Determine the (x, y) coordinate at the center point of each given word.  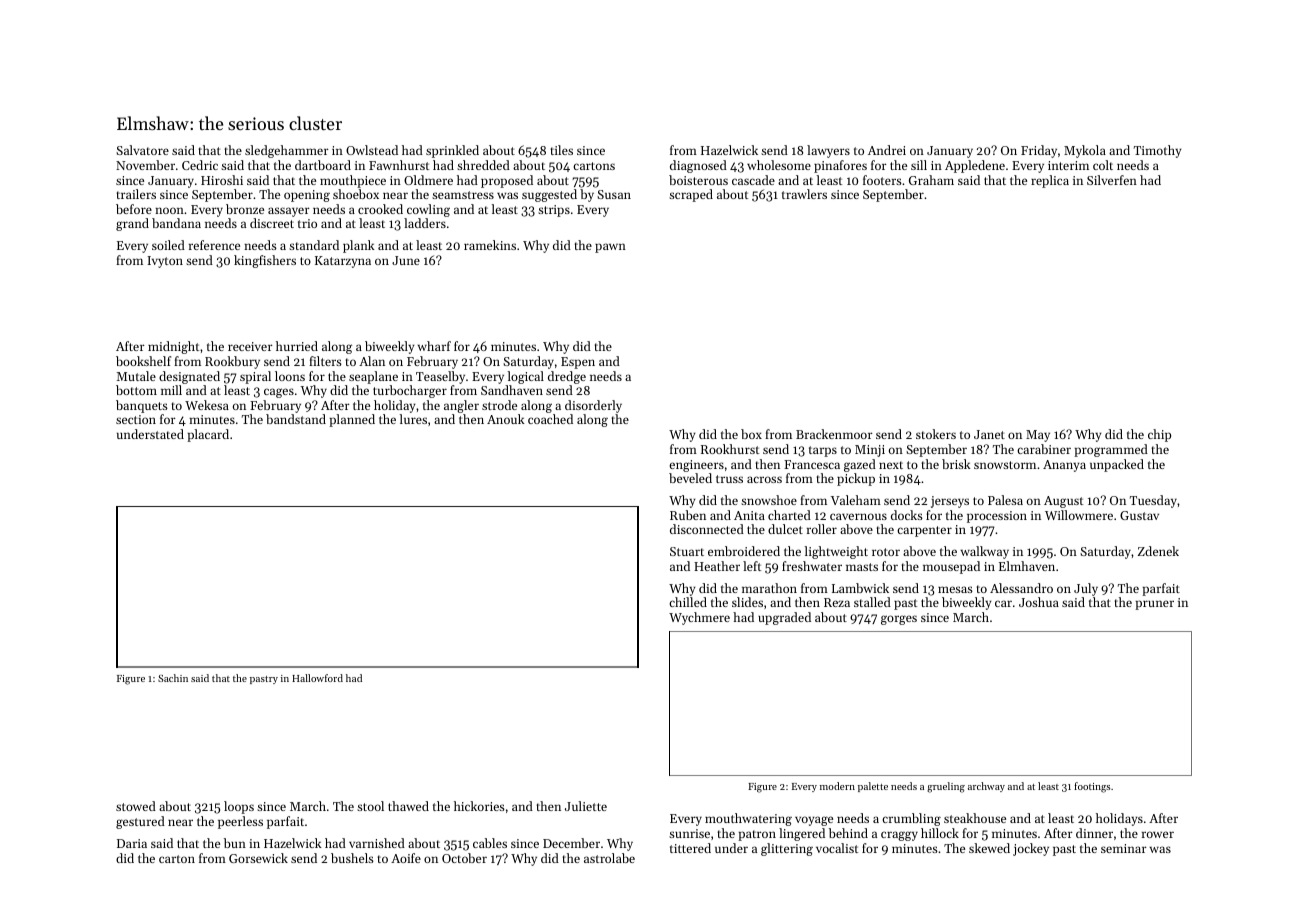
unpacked (1117, 465)
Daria (132, 843)
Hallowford (317, 678)
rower (1158, 834)
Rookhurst (730, 449)
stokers (936, 434)
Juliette (586, 806)
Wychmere (699, 618)
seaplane (373, 377)
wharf (434, 346)
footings (1092, 787)
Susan (614, 194)
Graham (931, 180)
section (136, 419)
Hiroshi (222, 180)
